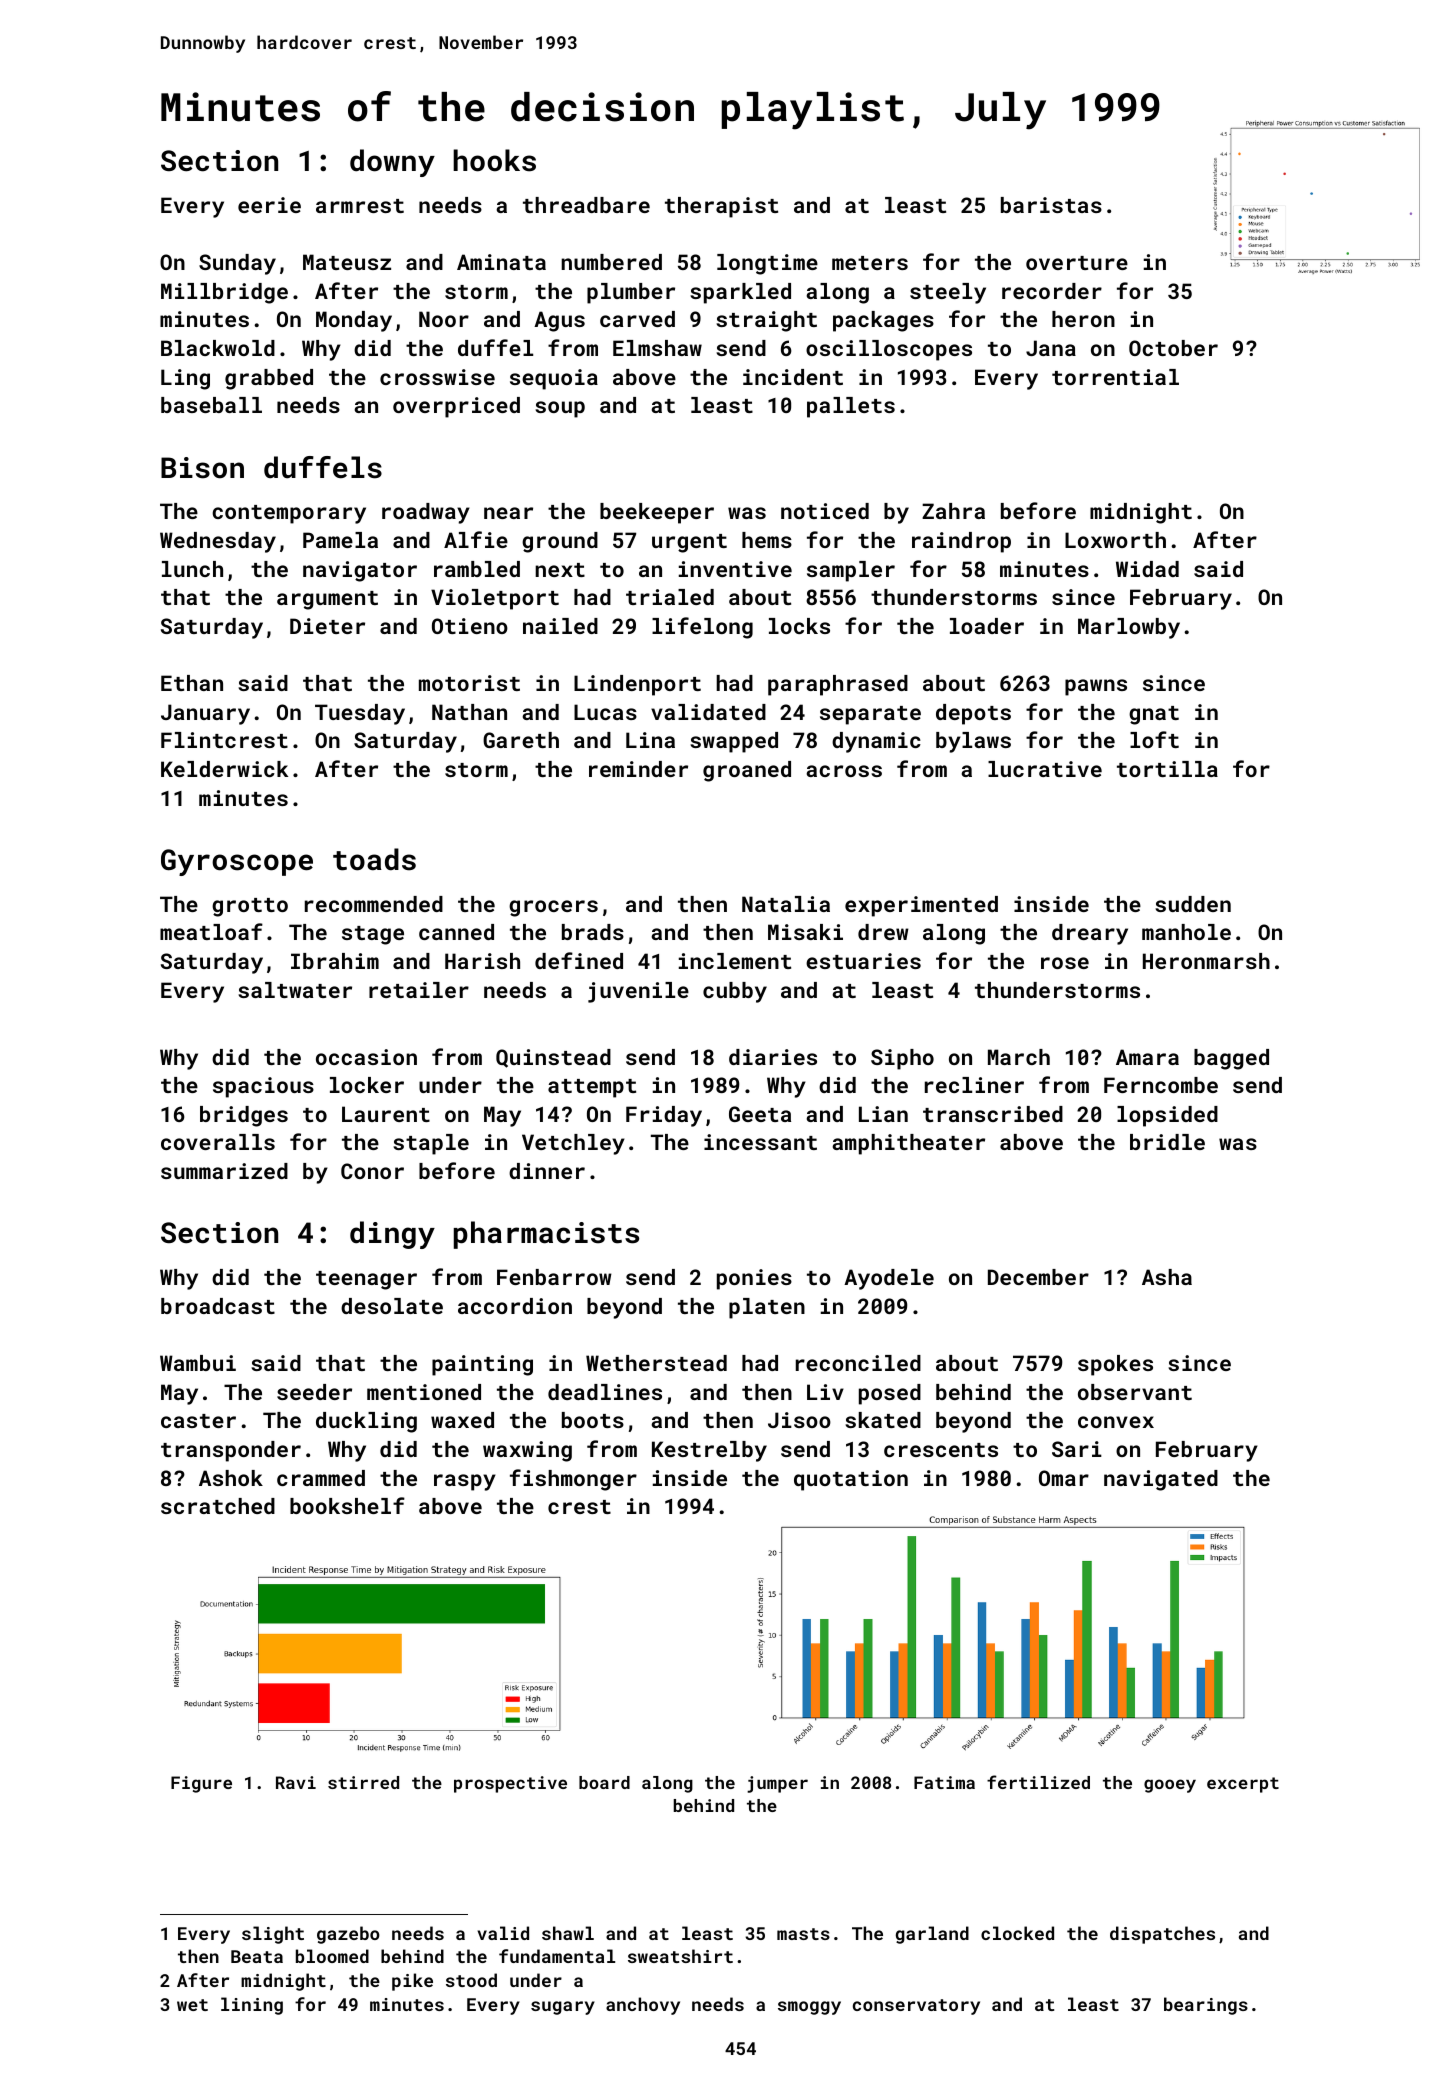 The image size is (1450, 2100). What do you see at coordinates (224, 293) in the screenshot?
I see `Millbridge` at bounding box center [224, 293].
